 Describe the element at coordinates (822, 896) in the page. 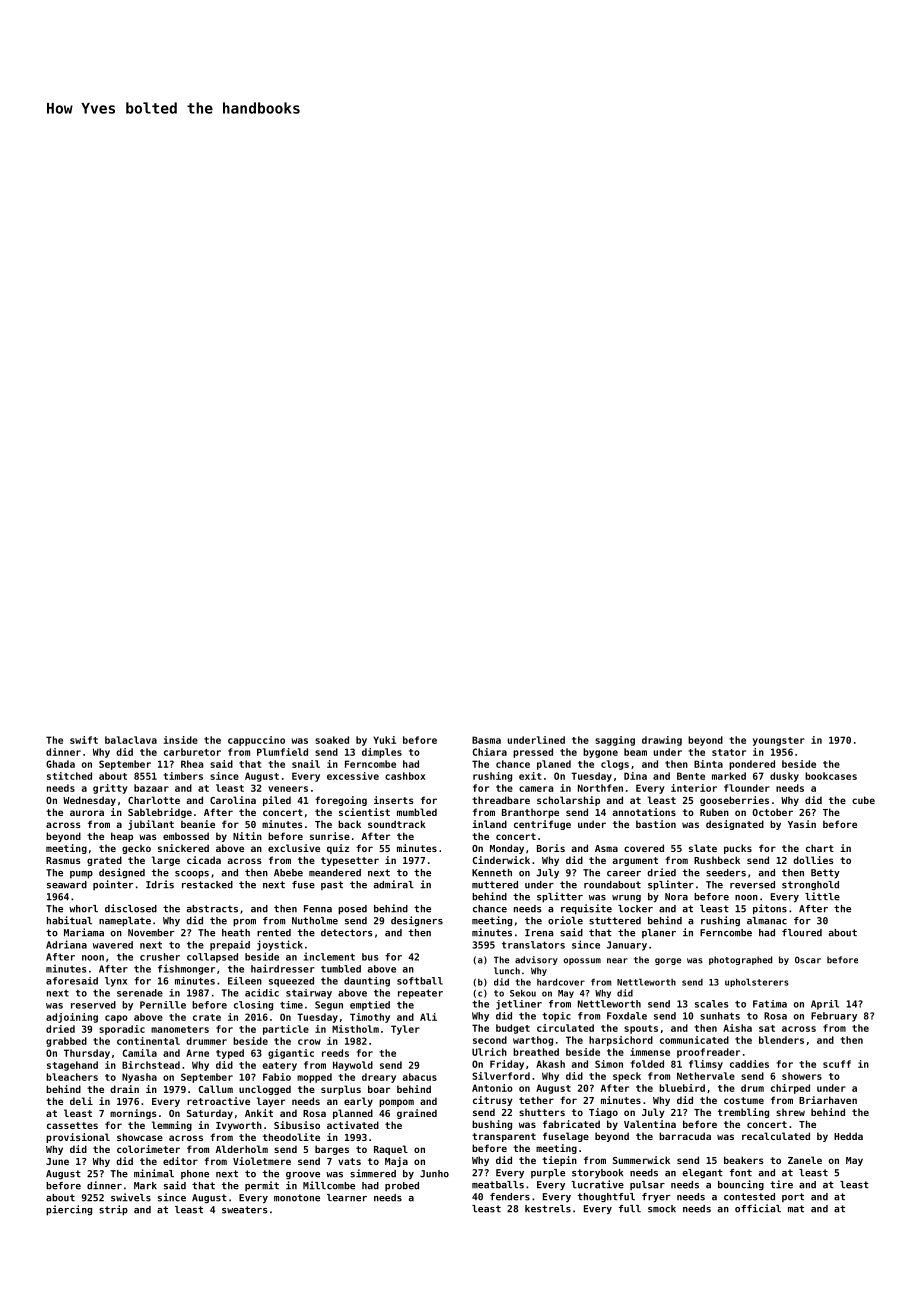

I see `little` at that location.
